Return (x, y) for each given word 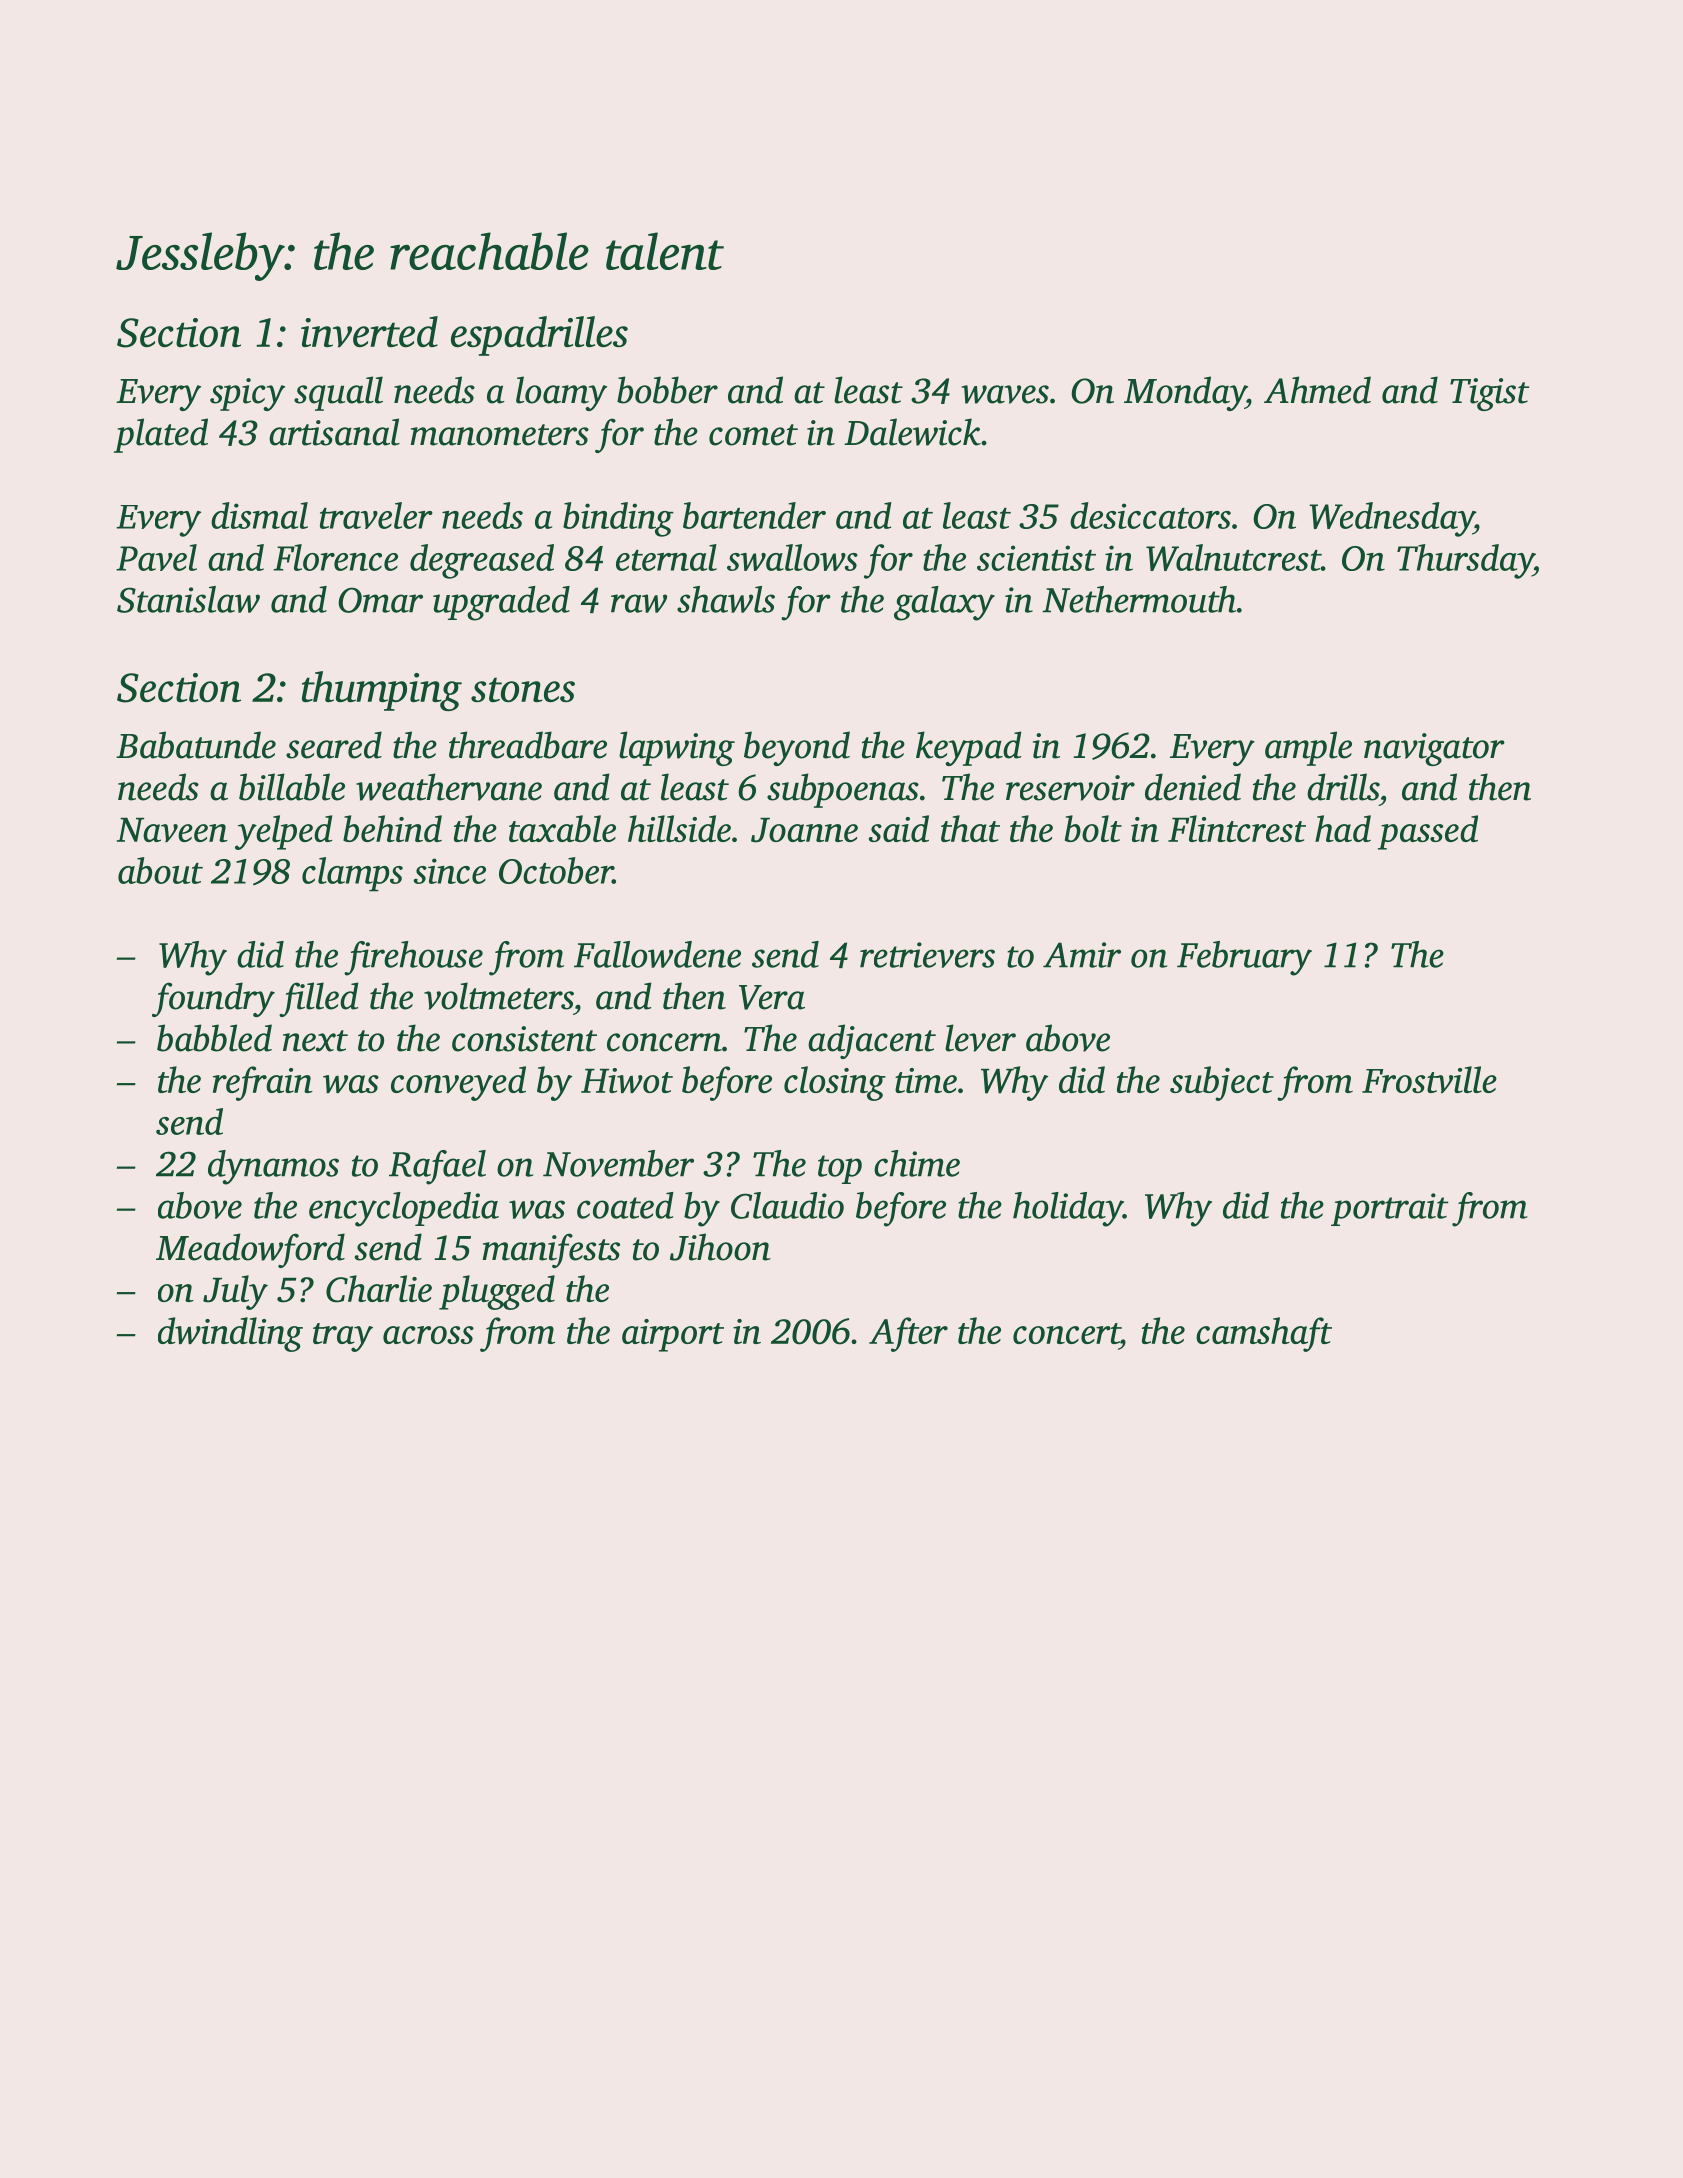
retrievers (927, 955)
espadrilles (539, 336)
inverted (369, 332)
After (908, 1334)
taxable (562, 828)
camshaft (1264, 1334)
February (1244, 958)
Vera (772, 997)
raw (639, 603)
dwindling (230, 1334)
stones (523, 689)
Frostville (1429, 1079)
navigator (1434, 749)
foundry (213, 999)
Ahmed (1317, 390)
